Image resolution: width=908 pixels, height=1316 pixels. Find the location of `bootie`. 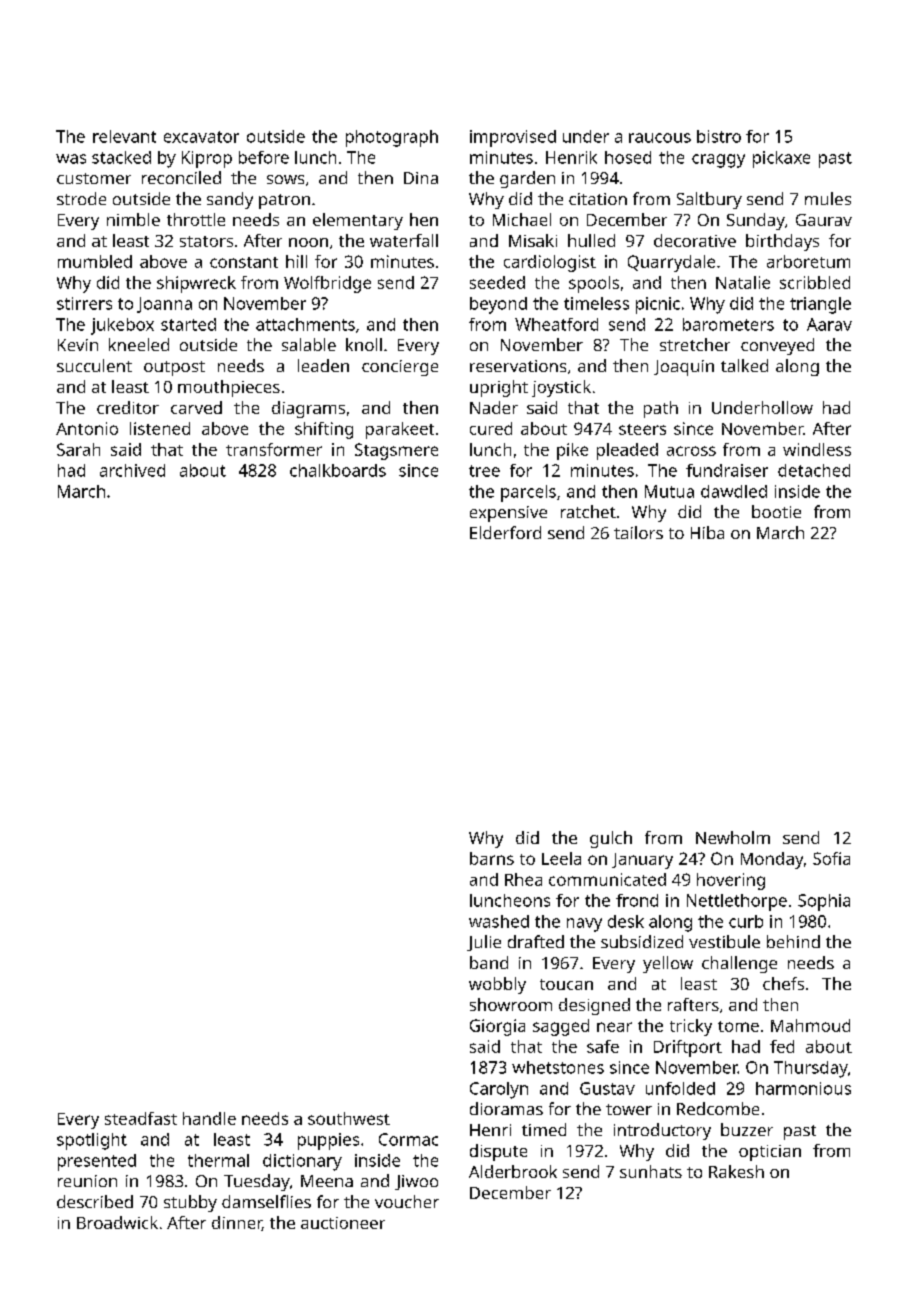

bootie is located at coordinates (776, 511).
